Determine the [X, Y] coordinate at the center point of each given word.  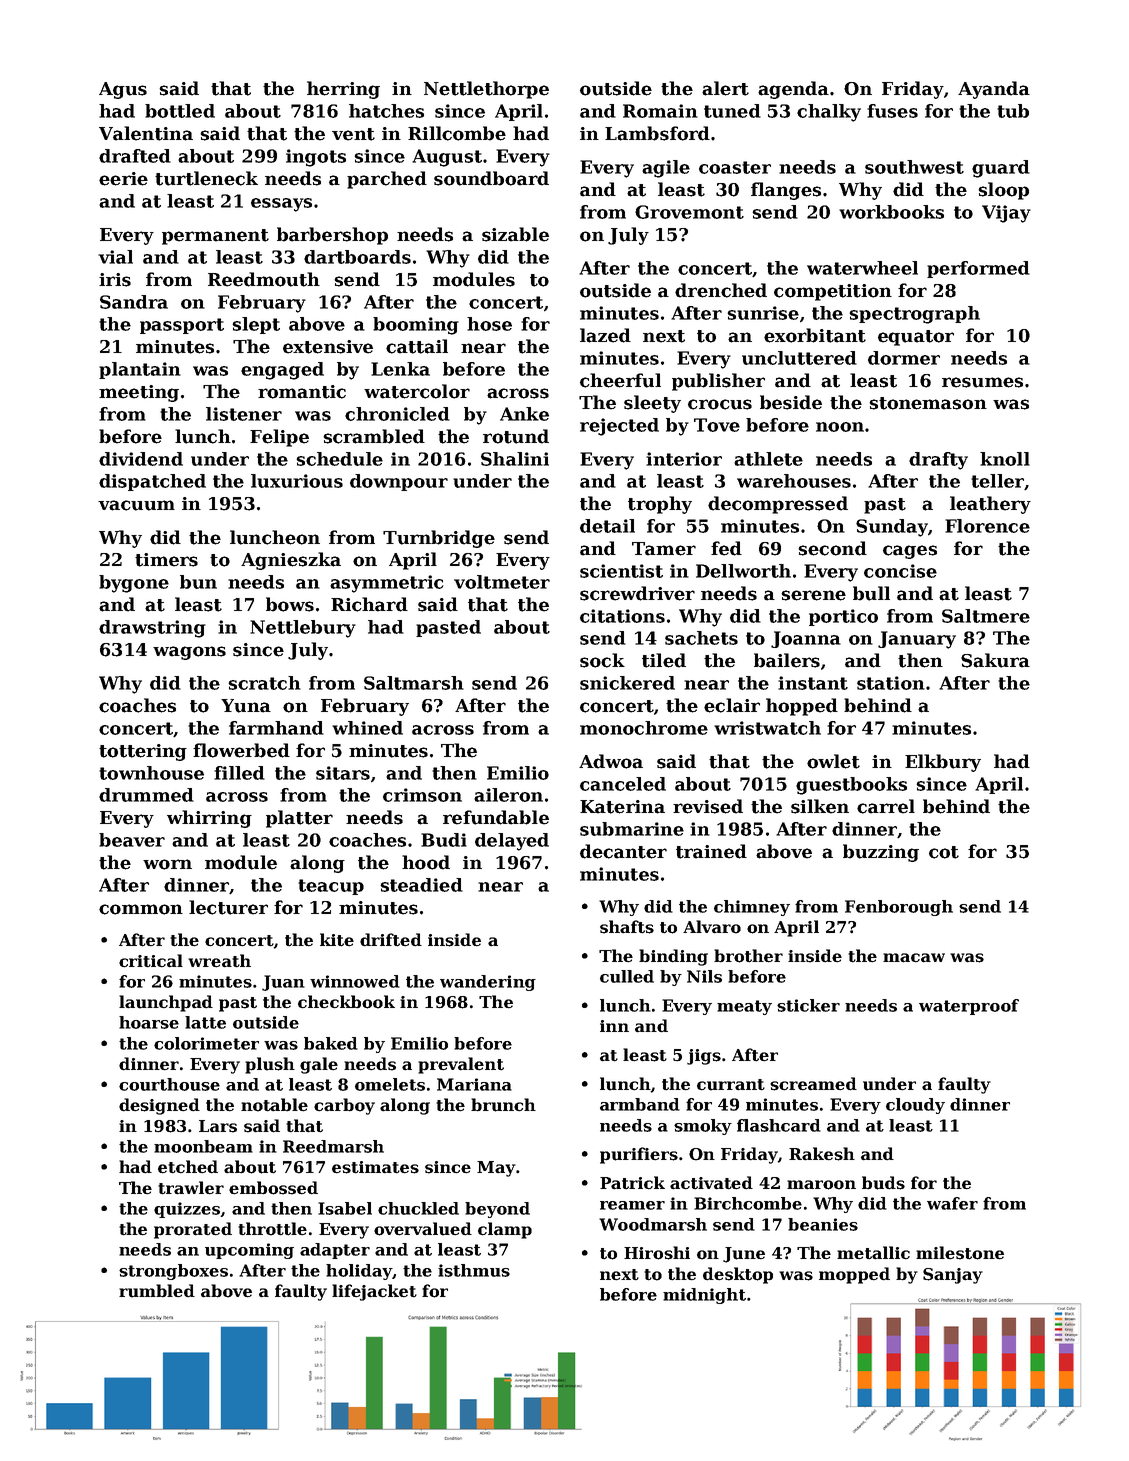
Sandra [134, 302]
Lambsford [657, 133]
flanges [786, 191]
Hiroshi [657, 1253]
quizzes [187, 1210]
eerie [123, 179]
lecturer [228, 907]
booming [416, 326]
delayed [512, 842]
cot [944, 852]
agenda [793, 90]
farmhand [276, 728]
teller [997, 481]
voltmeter [502, 582]
